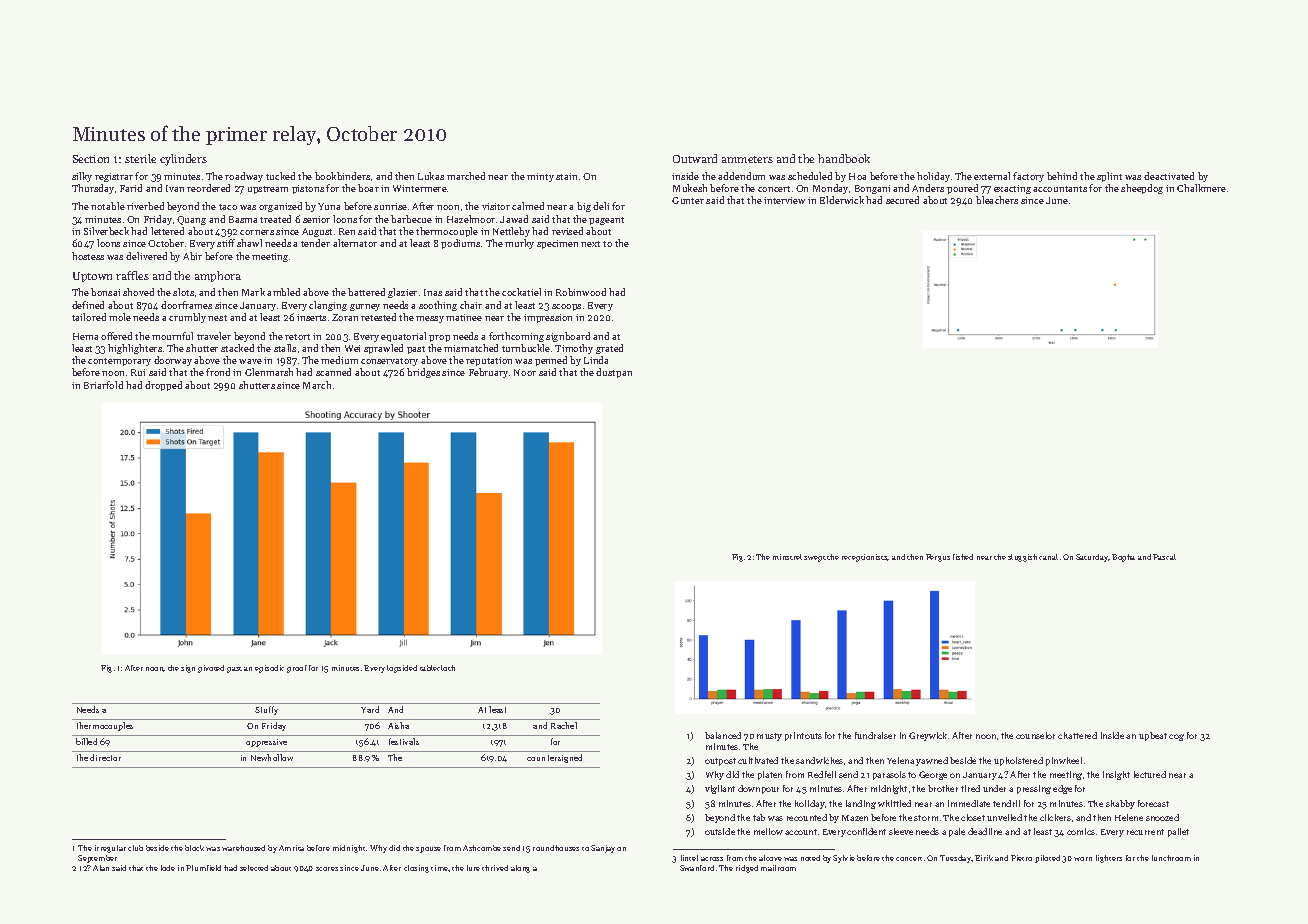 The image size is (1308, 924). Describe the element at coordinates (1142, 189) in the screenshot. I see `sheepdog` at that location.
